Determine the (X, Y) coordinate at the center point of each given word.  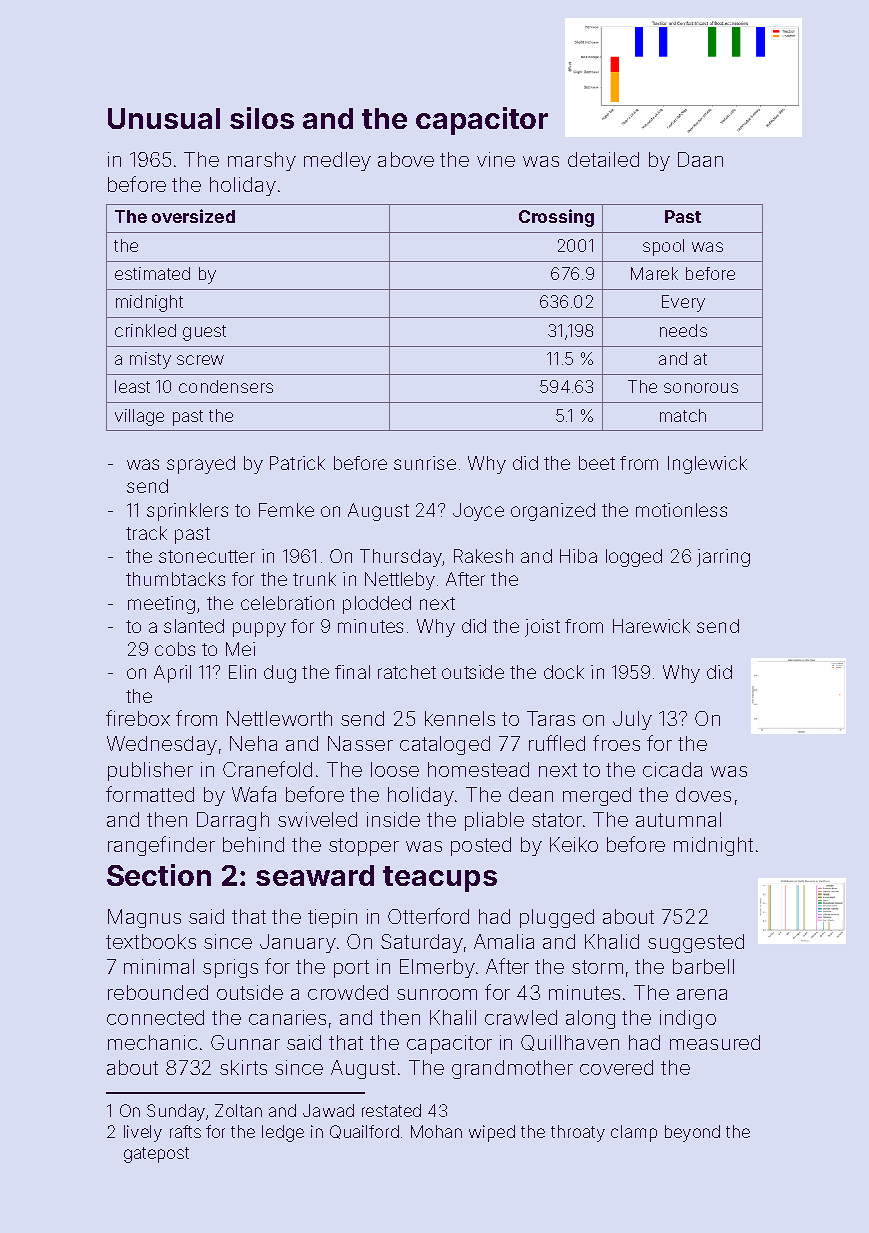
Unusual (164, 118)
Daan (700, 159)
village (139, 417)
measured (715, 1042)
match (683, 415)
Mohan (436, 1131)
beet (597, 463)
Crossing (556, 218)
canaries (287, 1017)
